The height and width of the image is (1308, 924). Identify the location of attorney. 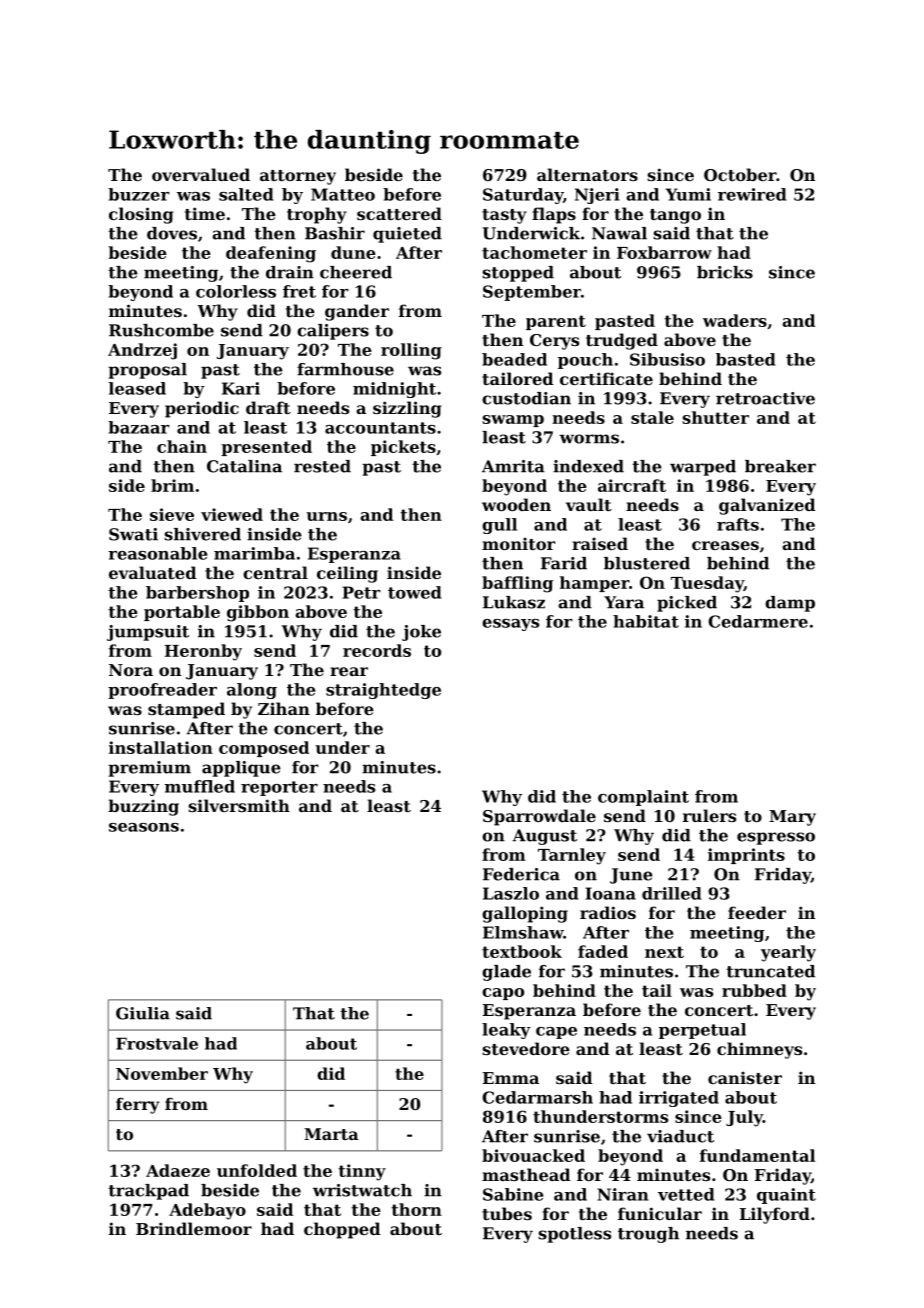
(298, 177).
